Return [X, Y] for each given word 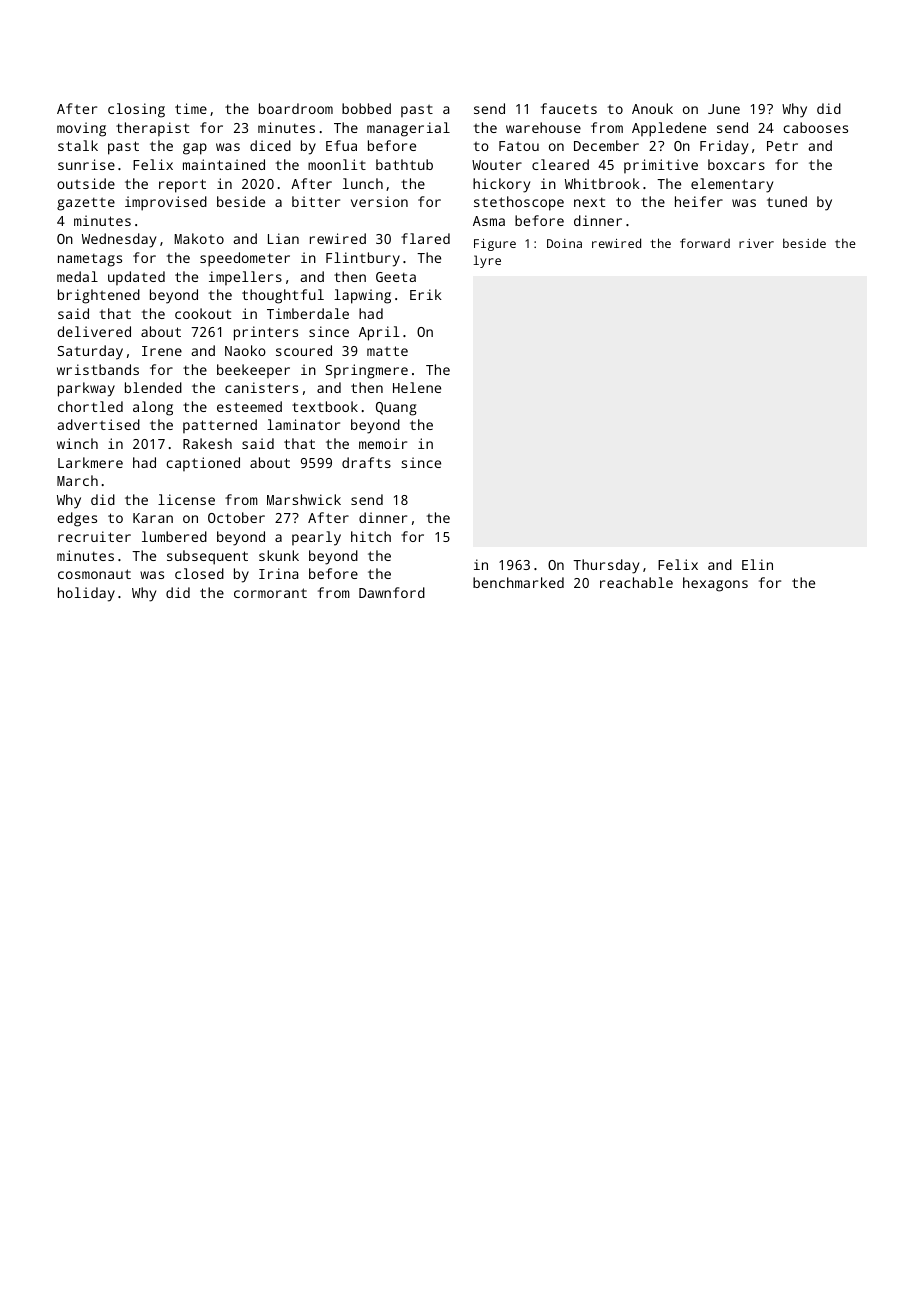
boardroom [296, 108]
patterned [220, 426]
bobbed [366, 108]
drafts [366, 462]
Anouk [652, 108]
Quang [396, 409]
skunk [279, 555]
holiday [86, 594]
